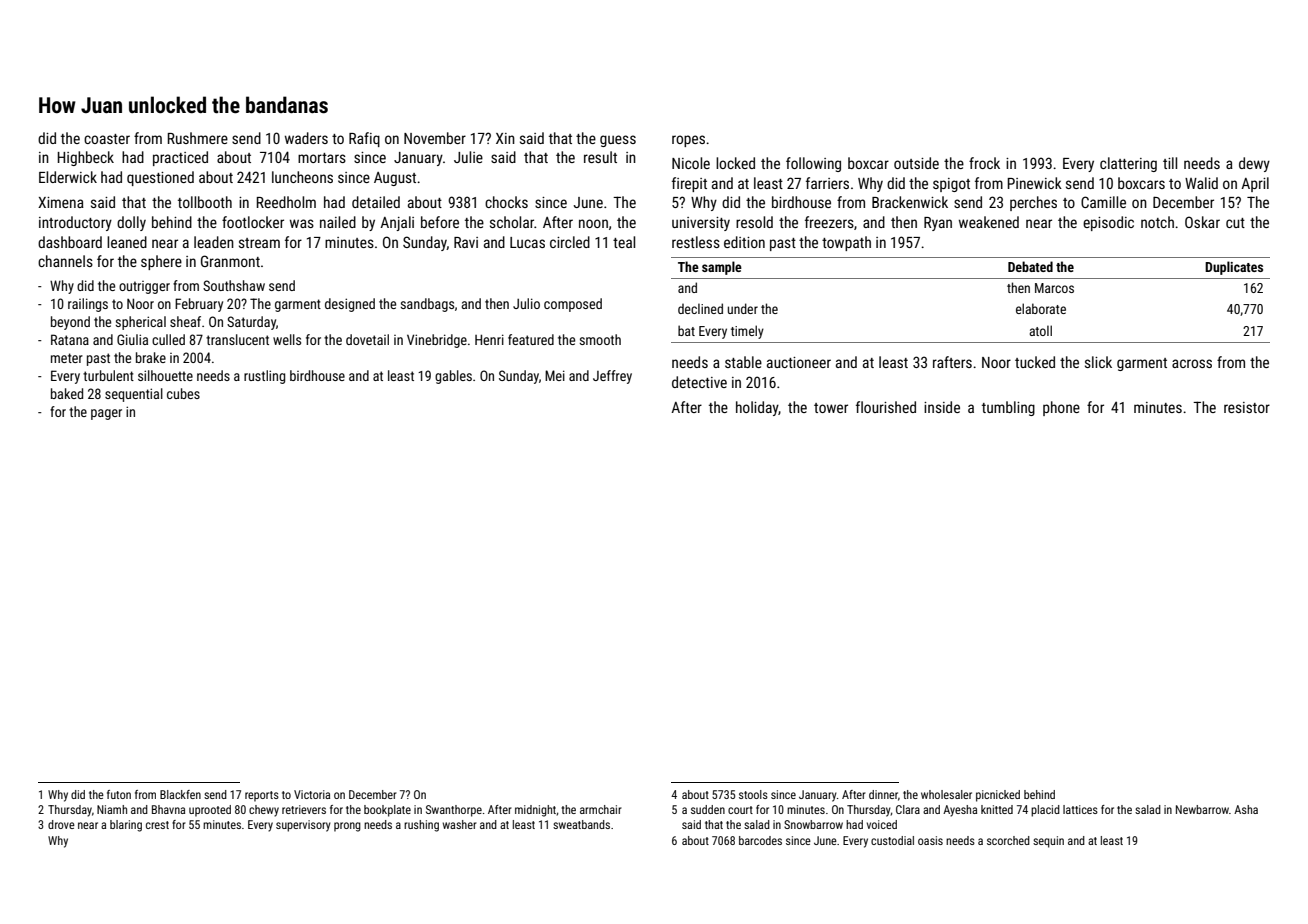  Describe the element at coordinates (1041, 308) in the page. I see `elaborate` at that location.
